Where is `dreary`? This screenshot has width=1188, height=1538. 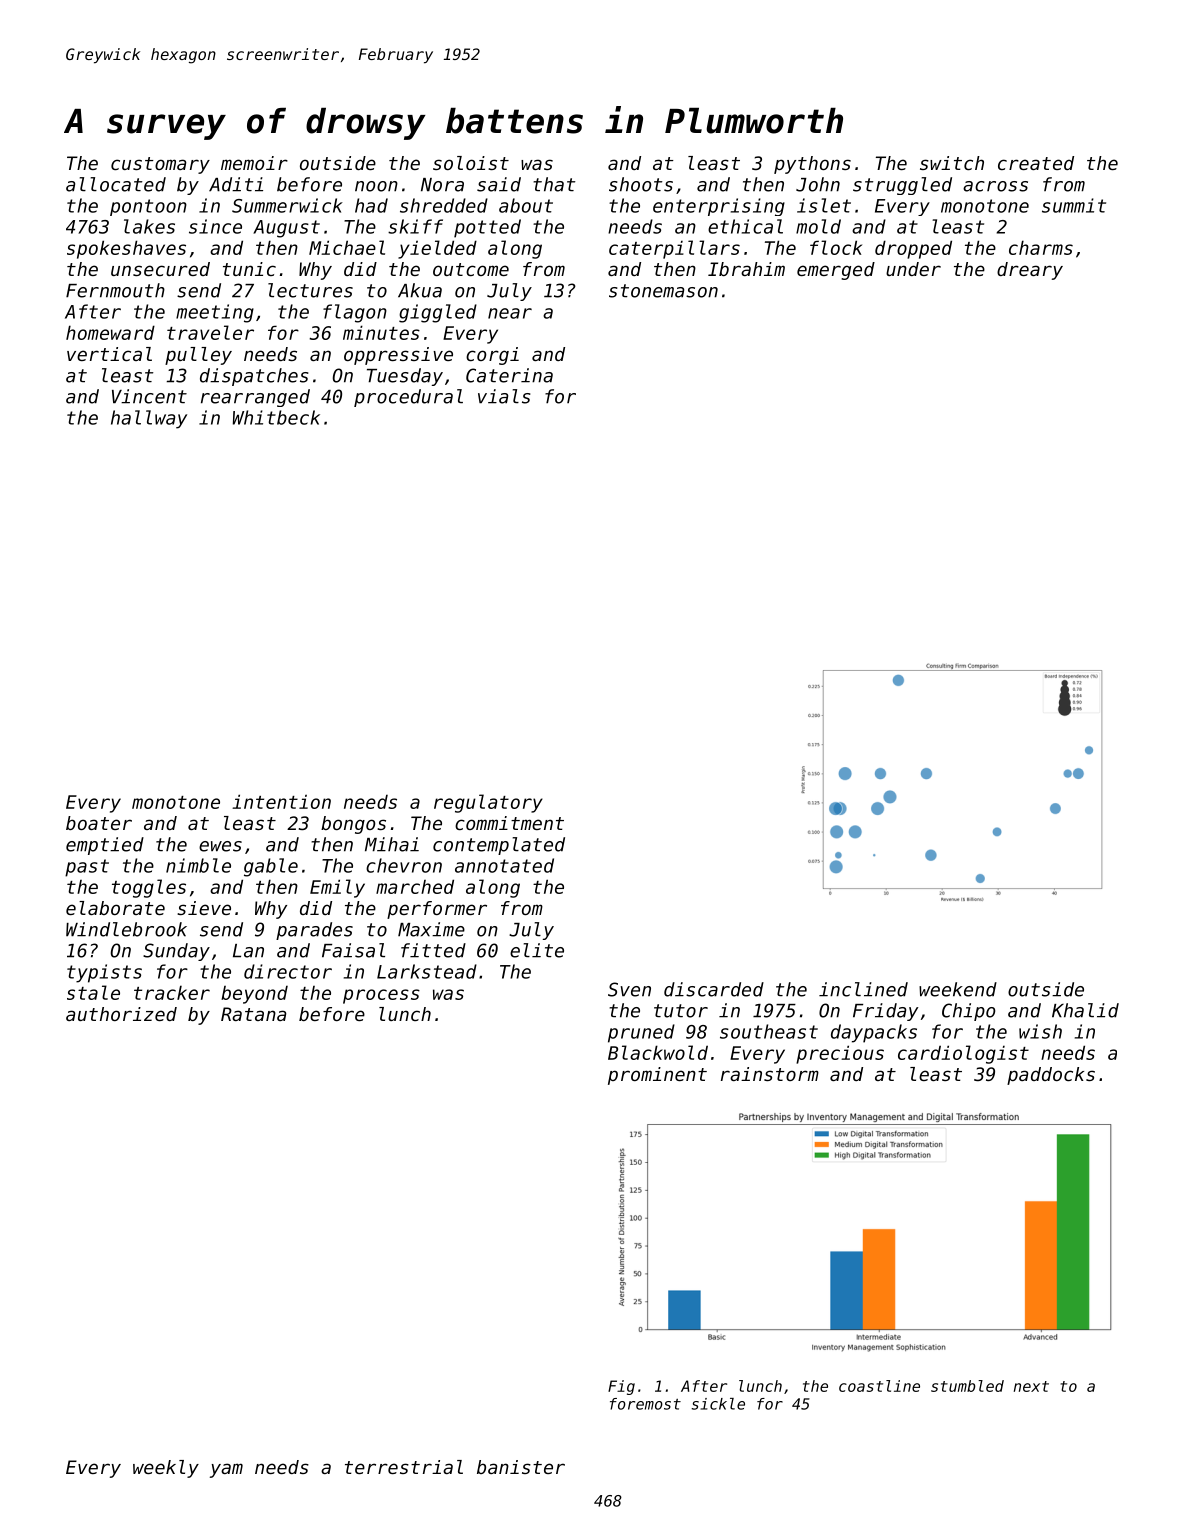 dreary is located at coordinates (1030, 271).
